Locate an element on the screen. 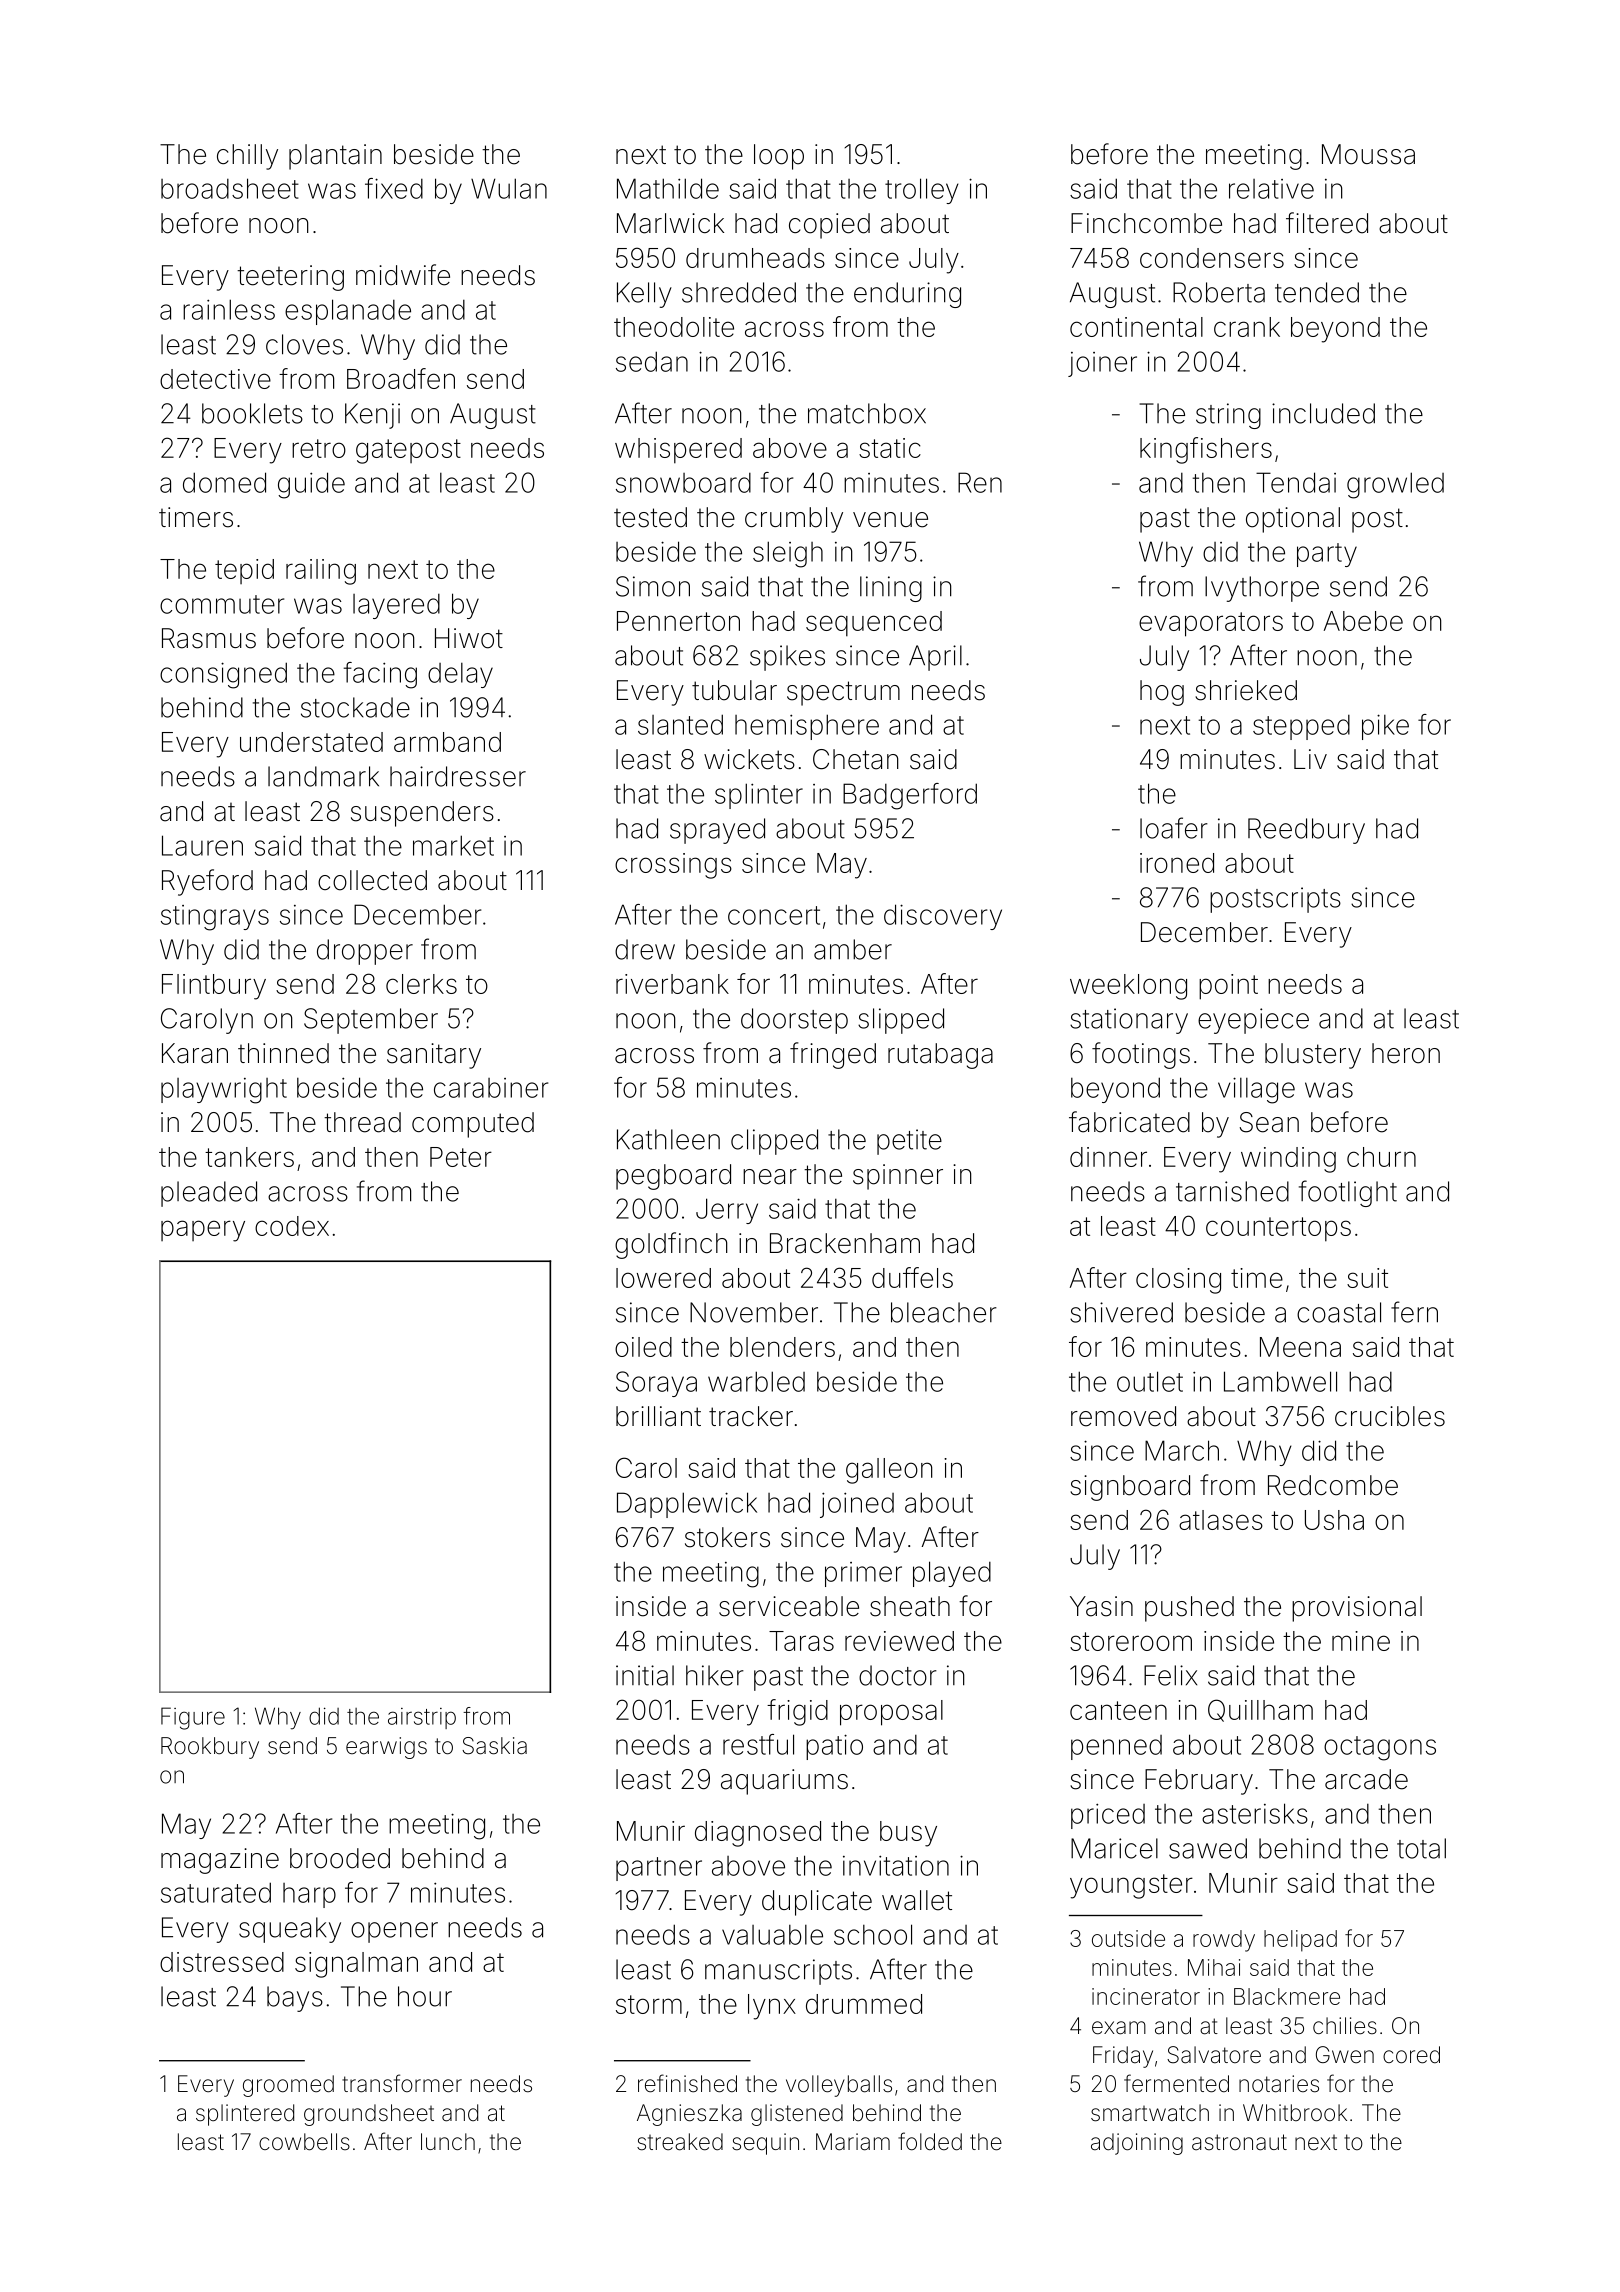 The height and width of the screenshot is (2292, 1620). concert is located at coordinates (774, 915).
